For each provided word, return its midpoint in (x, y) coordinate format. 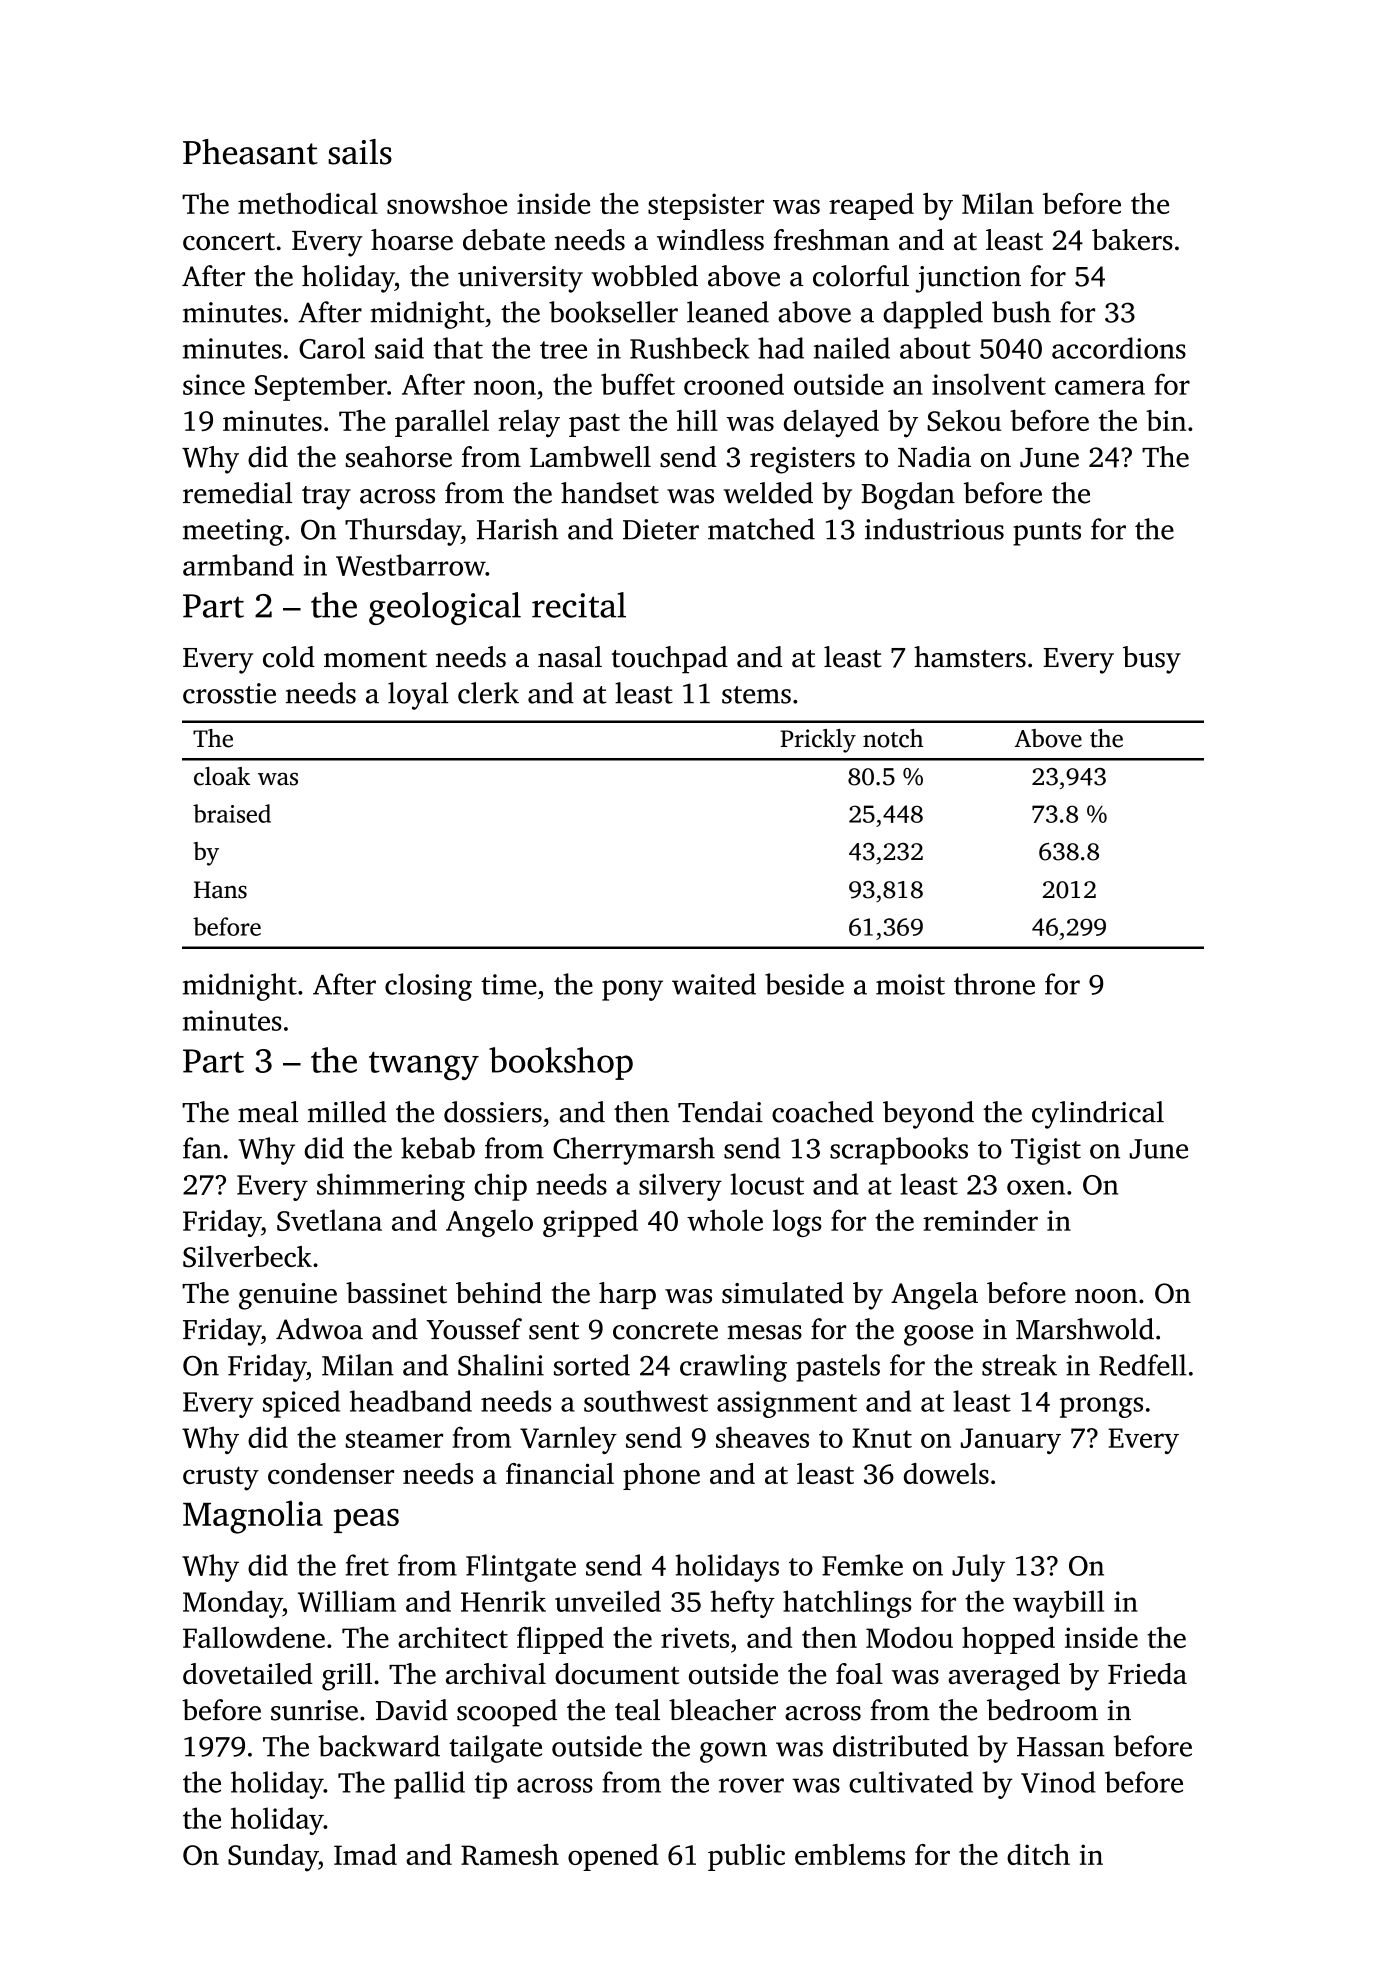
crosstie (229, 693)
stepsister (706, 206)
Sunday (273, 1858)
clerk (488, 693)
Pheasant (250, 152)
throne (994, 984)
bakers (1132, 240)
